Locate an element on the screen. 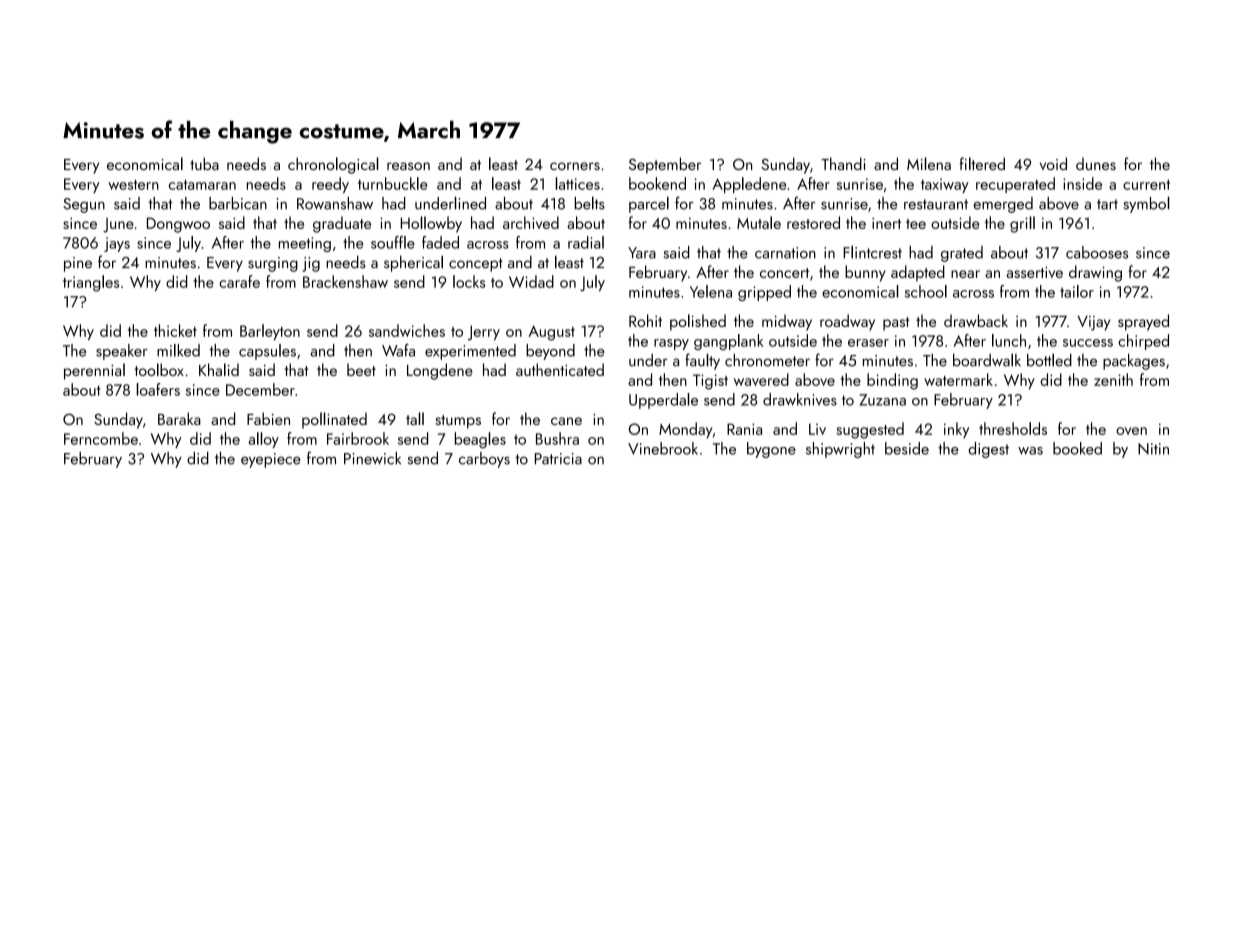 Image resolution: width=1233 pixels, height=952 pixels. carboys is located at coordinates (484, 460).
